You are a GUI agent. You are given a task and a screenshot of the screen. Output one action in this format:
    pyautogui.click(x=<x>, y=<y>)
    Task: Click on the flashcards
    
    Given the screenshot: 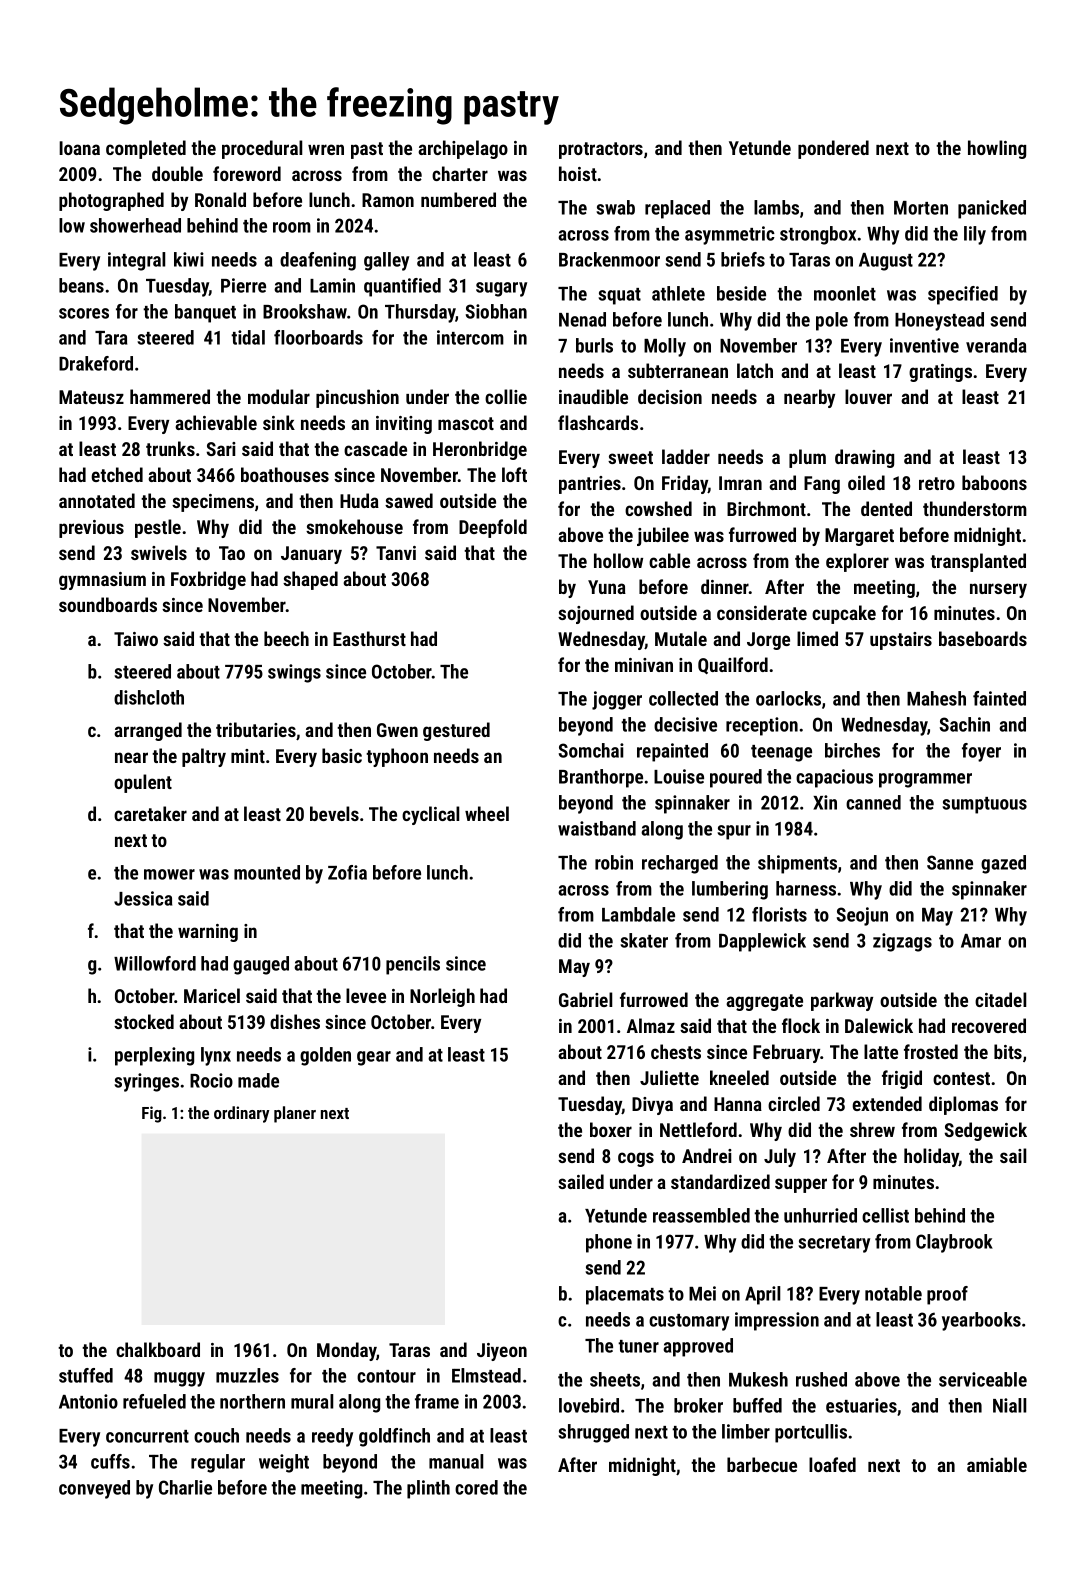 What is the action you would take?
    pyautogui.click(x=598, y=422)
